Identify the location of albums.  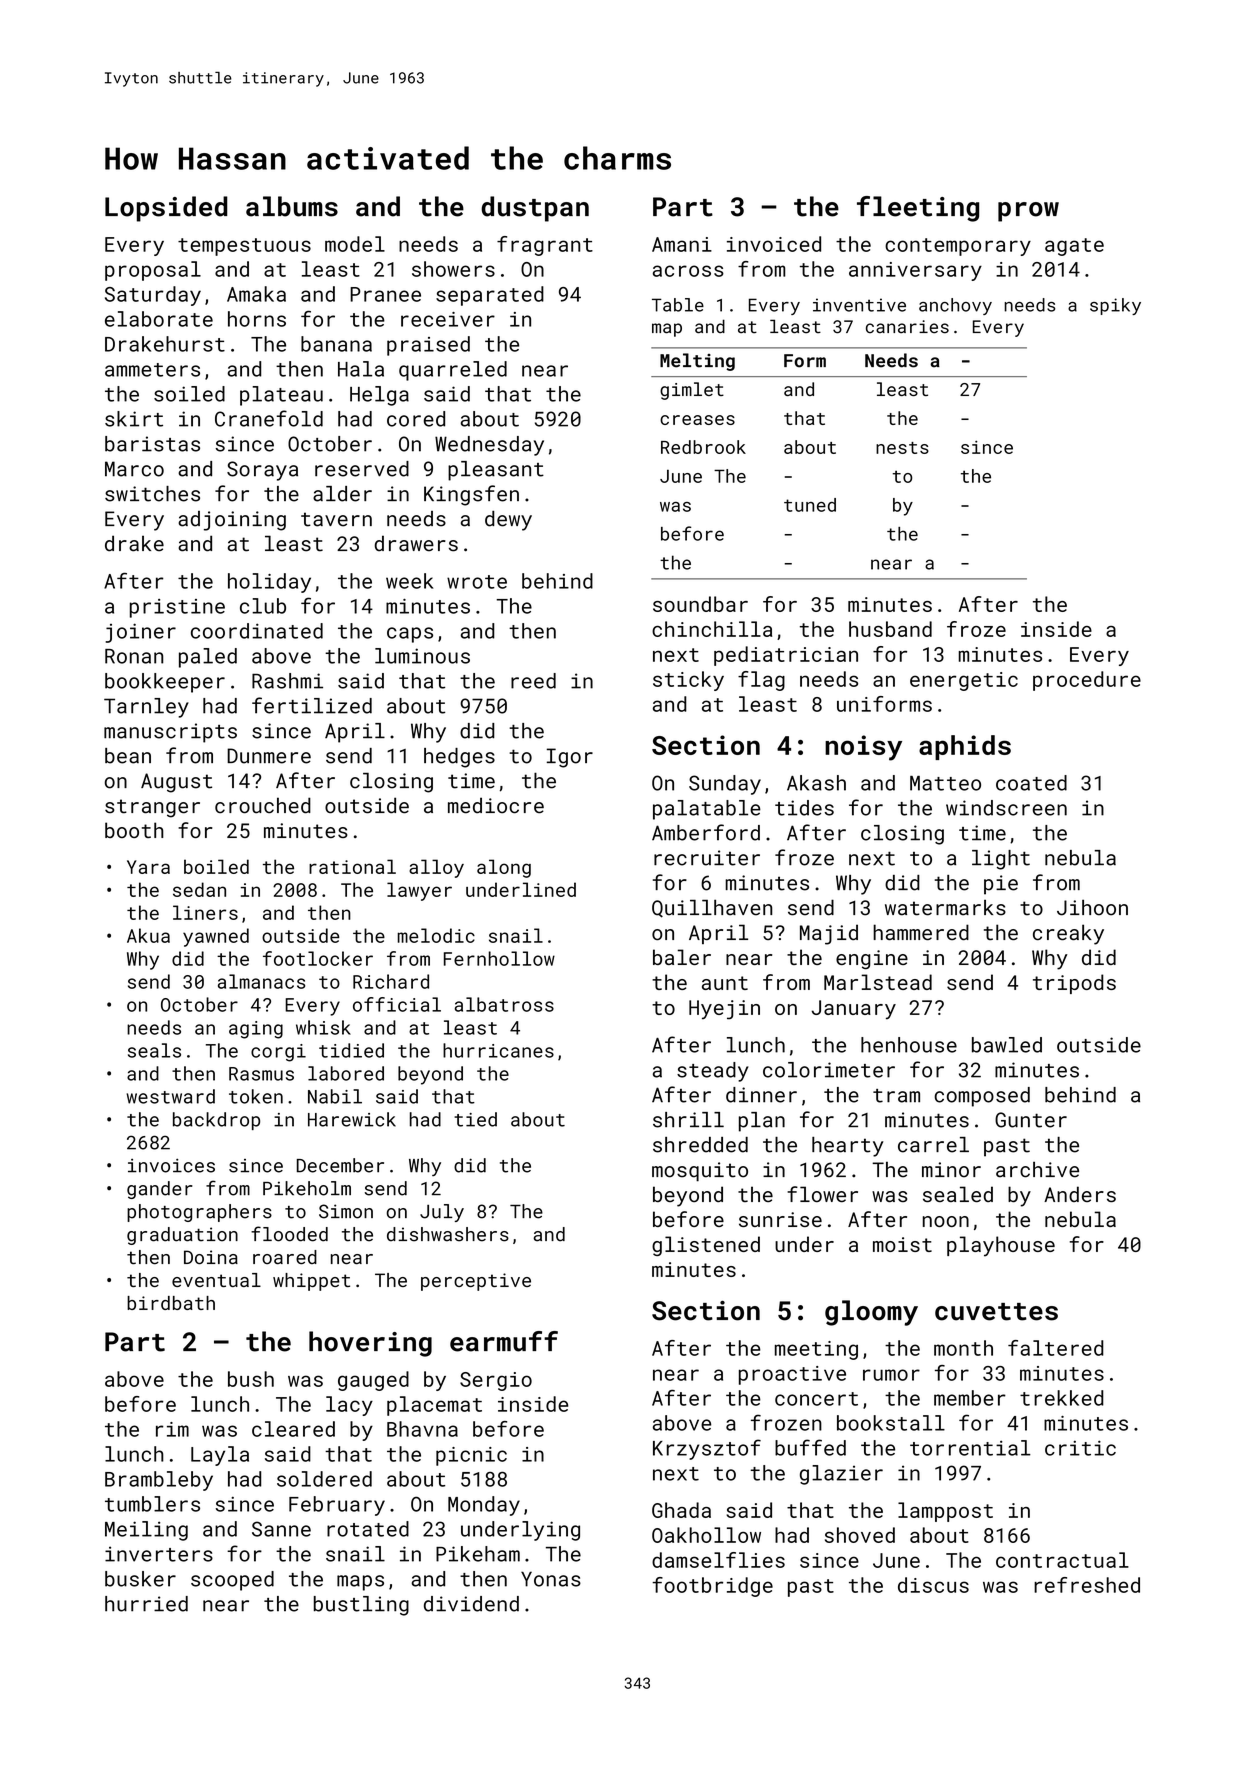
(292, 206).
